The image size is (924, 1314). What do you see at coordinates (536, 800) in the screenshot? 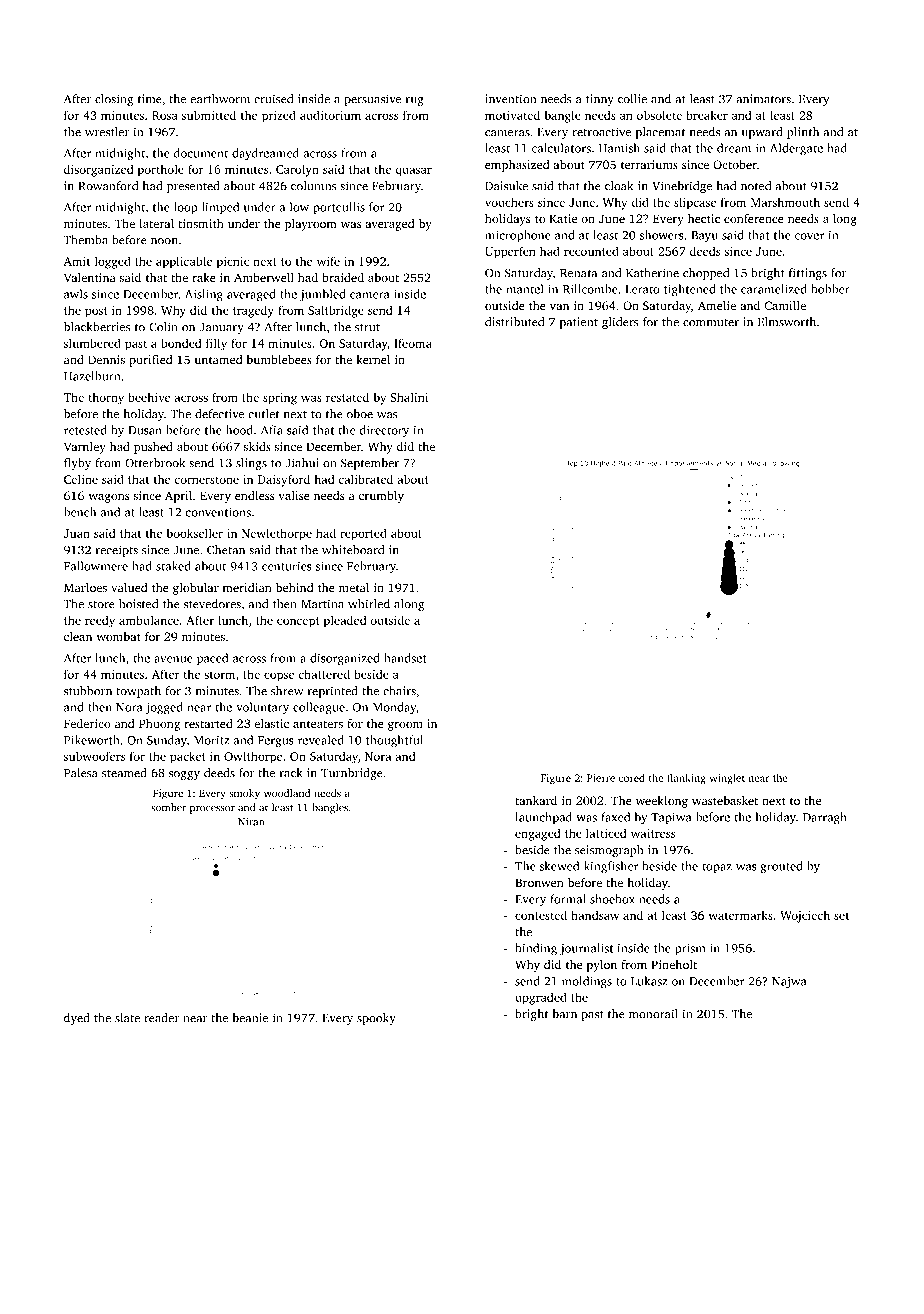
I see `tankard` at bounding box center [536, 800].
